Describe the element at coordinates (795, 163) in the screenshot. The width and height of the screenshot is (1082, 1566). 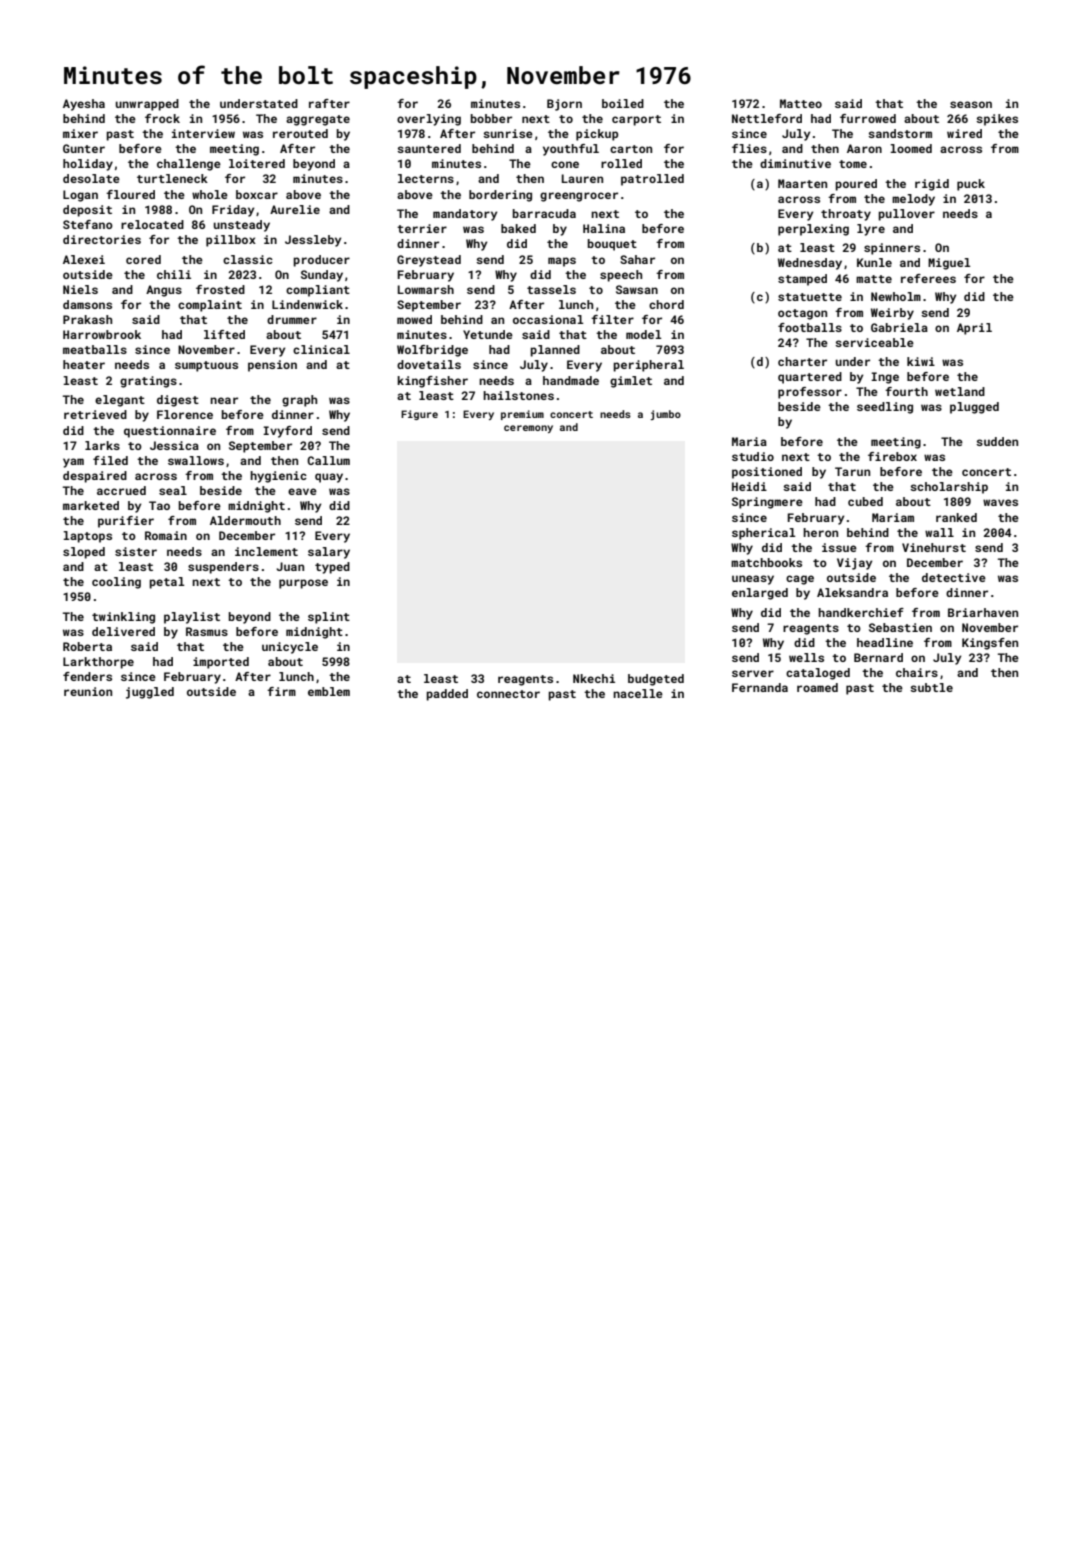
I see `diminutive` at that location.
